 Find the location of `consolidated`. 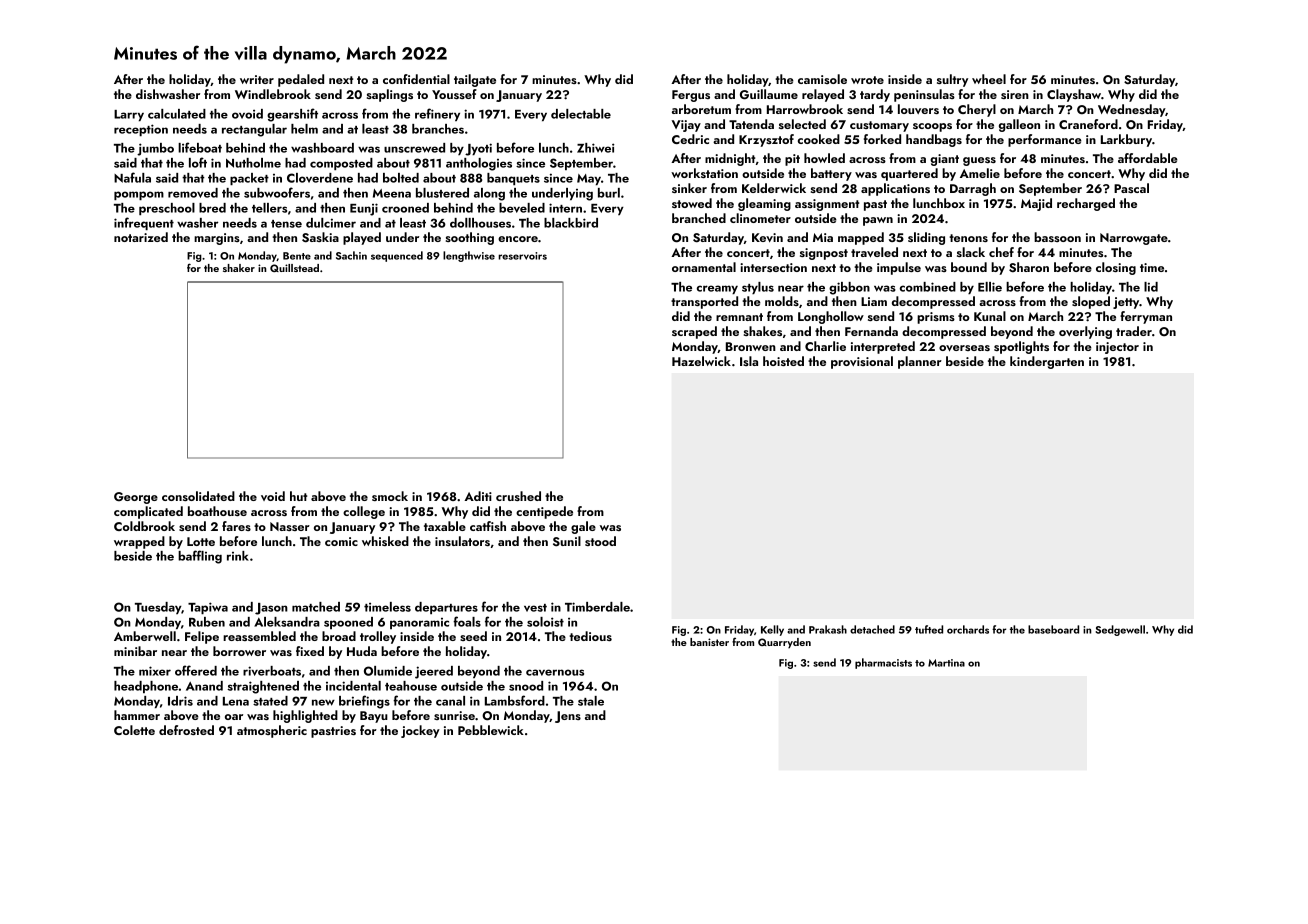

consolidated is located at coordinates (198, 496).
